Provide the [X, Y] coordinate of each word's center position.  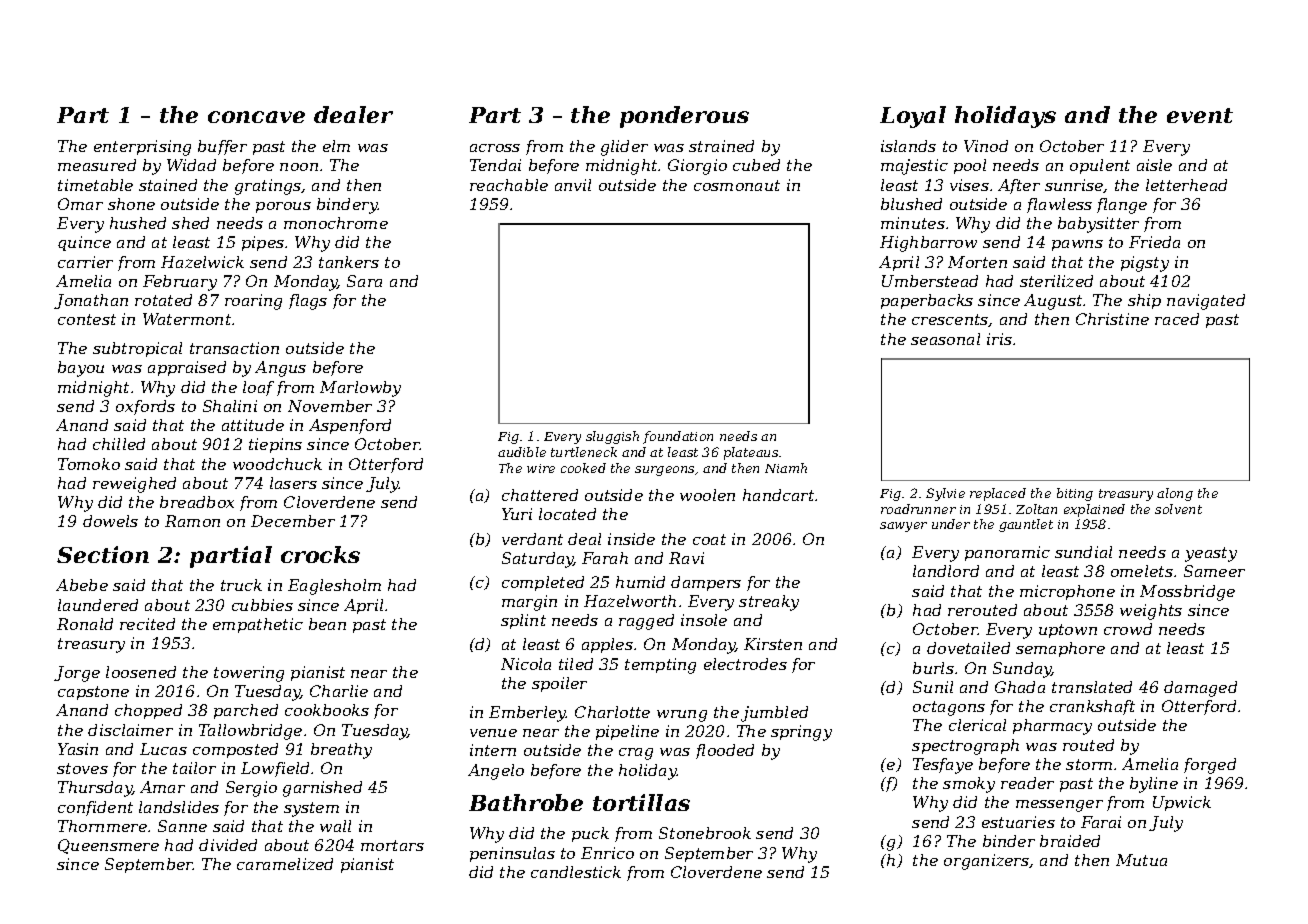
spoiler [559, 684]
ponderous [684, 117]
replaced [998, 494]
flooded [725, 751]
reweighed [134, 485]
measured [97, 165]
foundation [678, 437]
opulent [1100, 166]
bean [327, 624]
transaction [234, 348]
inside [631, 539]
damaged [1200, 689]
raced [1177, 319]
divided [228, 845]
